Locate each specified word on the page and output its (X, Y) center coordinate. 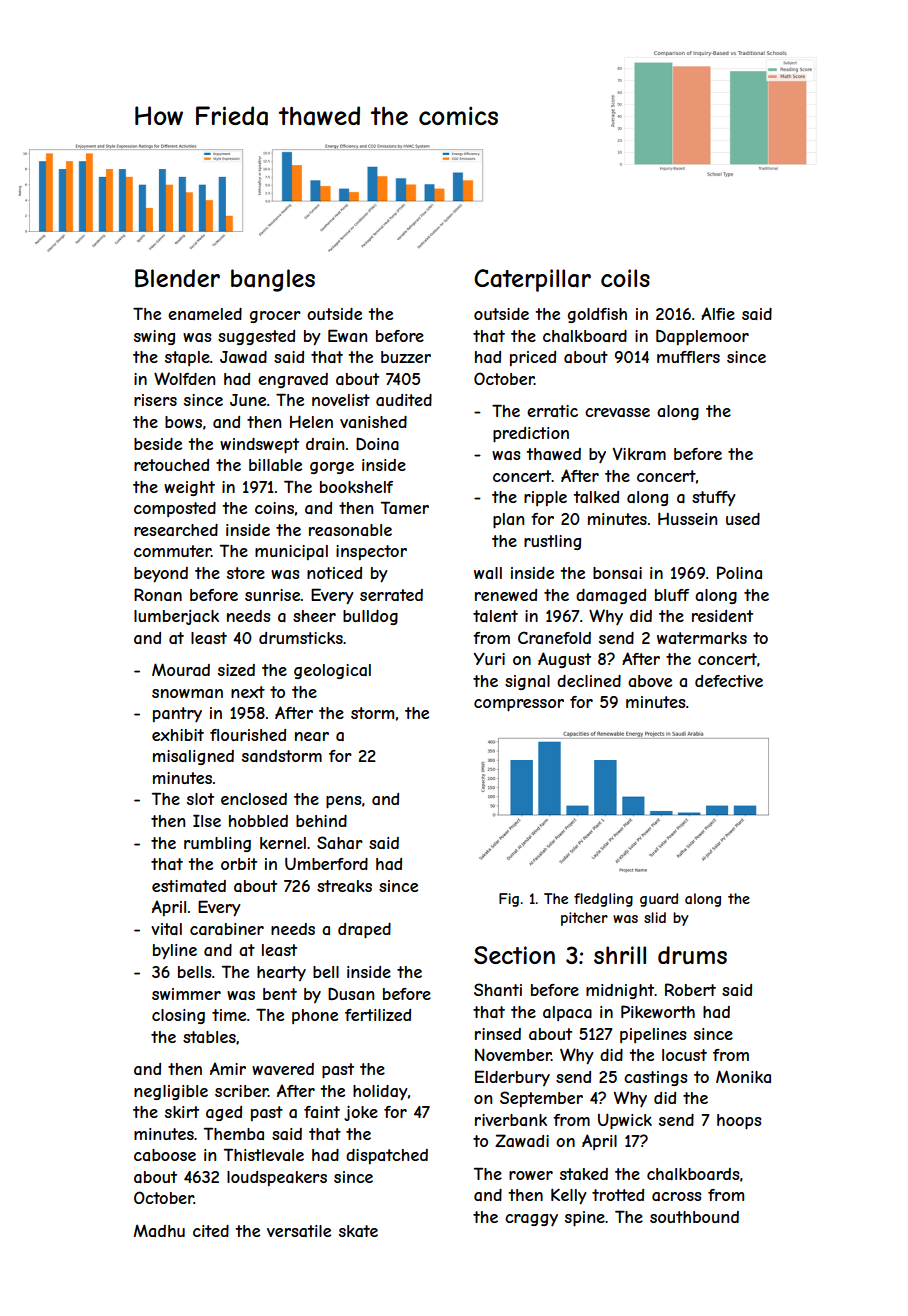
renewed (506, 595)
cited (211, 1231)
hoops (739, 1122)
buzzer (406, 357)
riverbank (511, 1120)
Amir (228, 1068)
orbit (239, 864)
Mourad (181, 669)
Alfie (718, 313)
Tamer (405, 507)
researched (176, 530)
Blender (177, 278)
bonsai (617, 573)
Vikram (639, 454)
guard (659, 900)
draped (364, 931)
